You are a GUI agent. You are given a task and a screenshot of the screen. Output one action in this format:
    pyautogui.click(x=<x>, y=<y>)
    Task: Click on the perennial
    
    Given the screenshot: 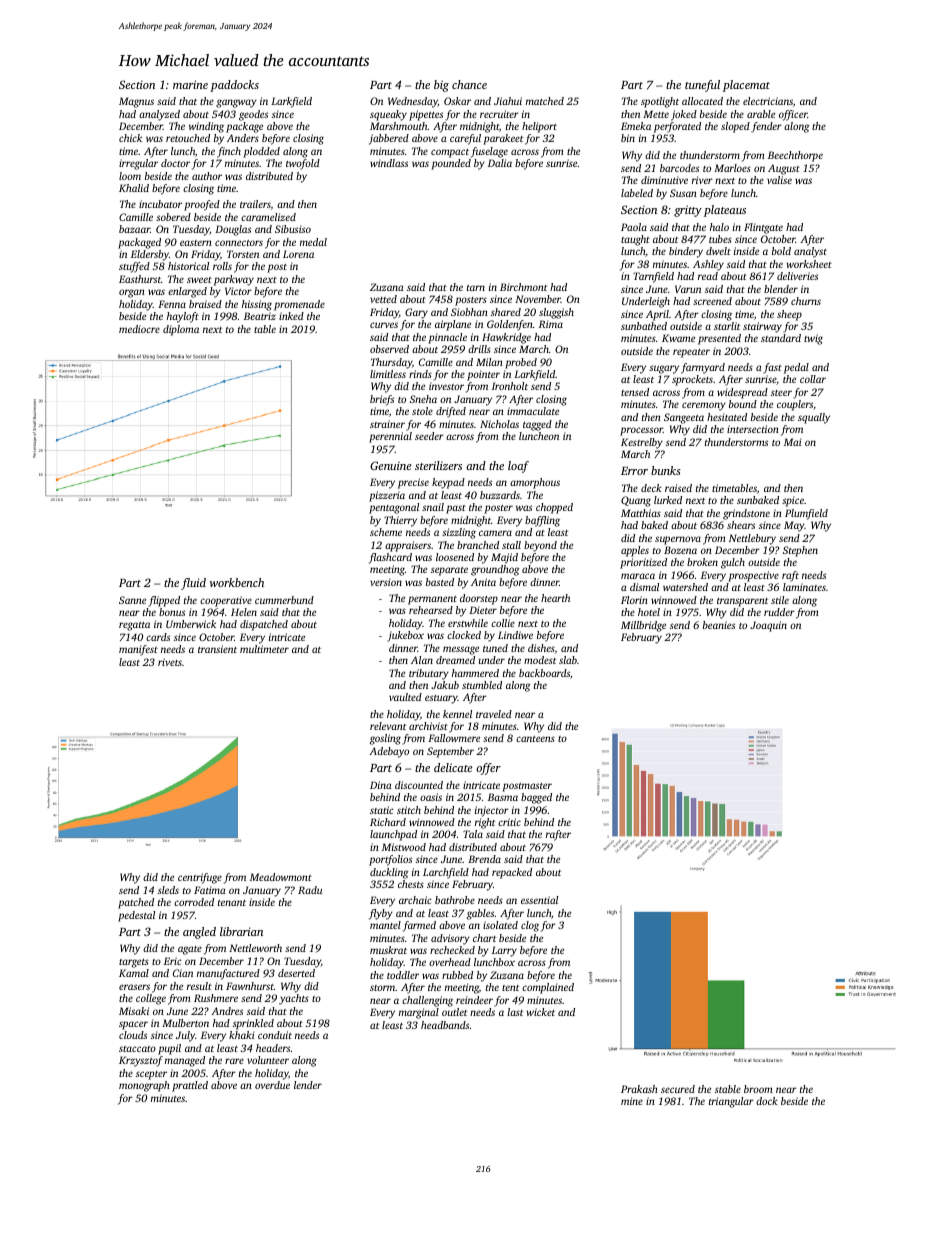 What is the action you would take?
    pyautogui.click(x=390, y=437)
